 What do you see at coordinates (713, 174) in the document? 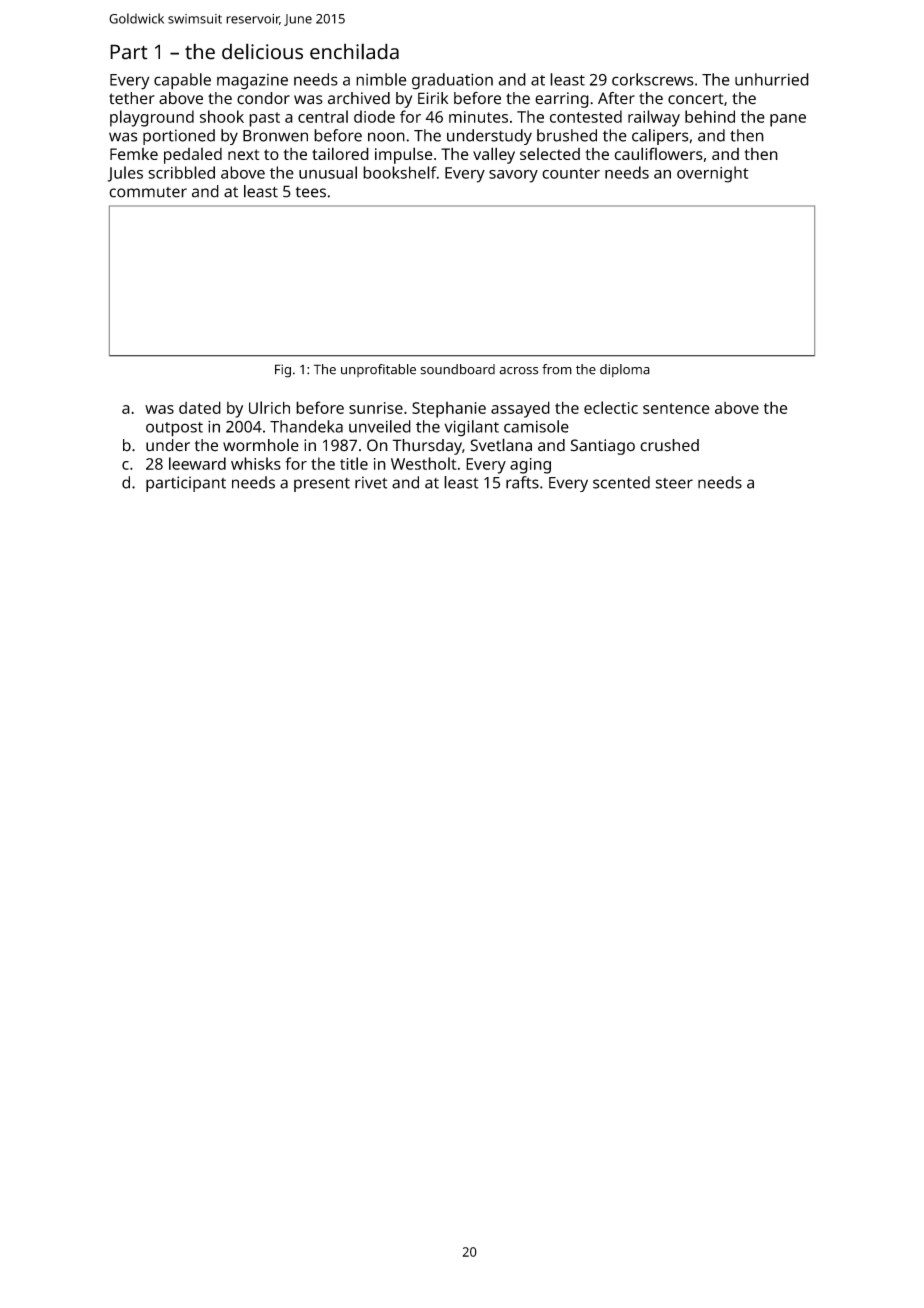
I see `overnight` at bounding box center [713, 174].
